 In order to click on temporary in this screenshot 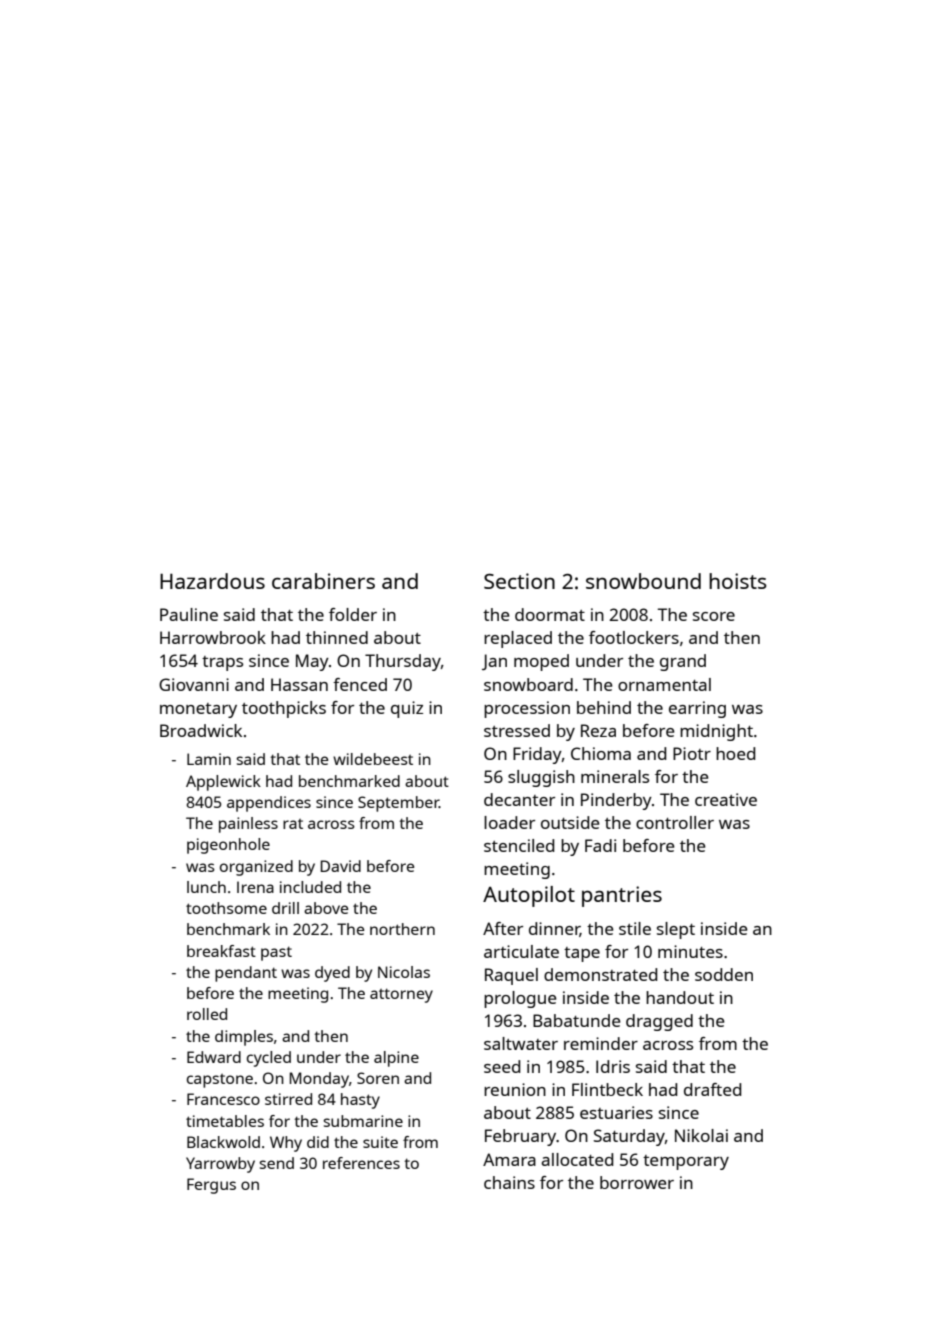, I will do `click(686, 1162)`.
